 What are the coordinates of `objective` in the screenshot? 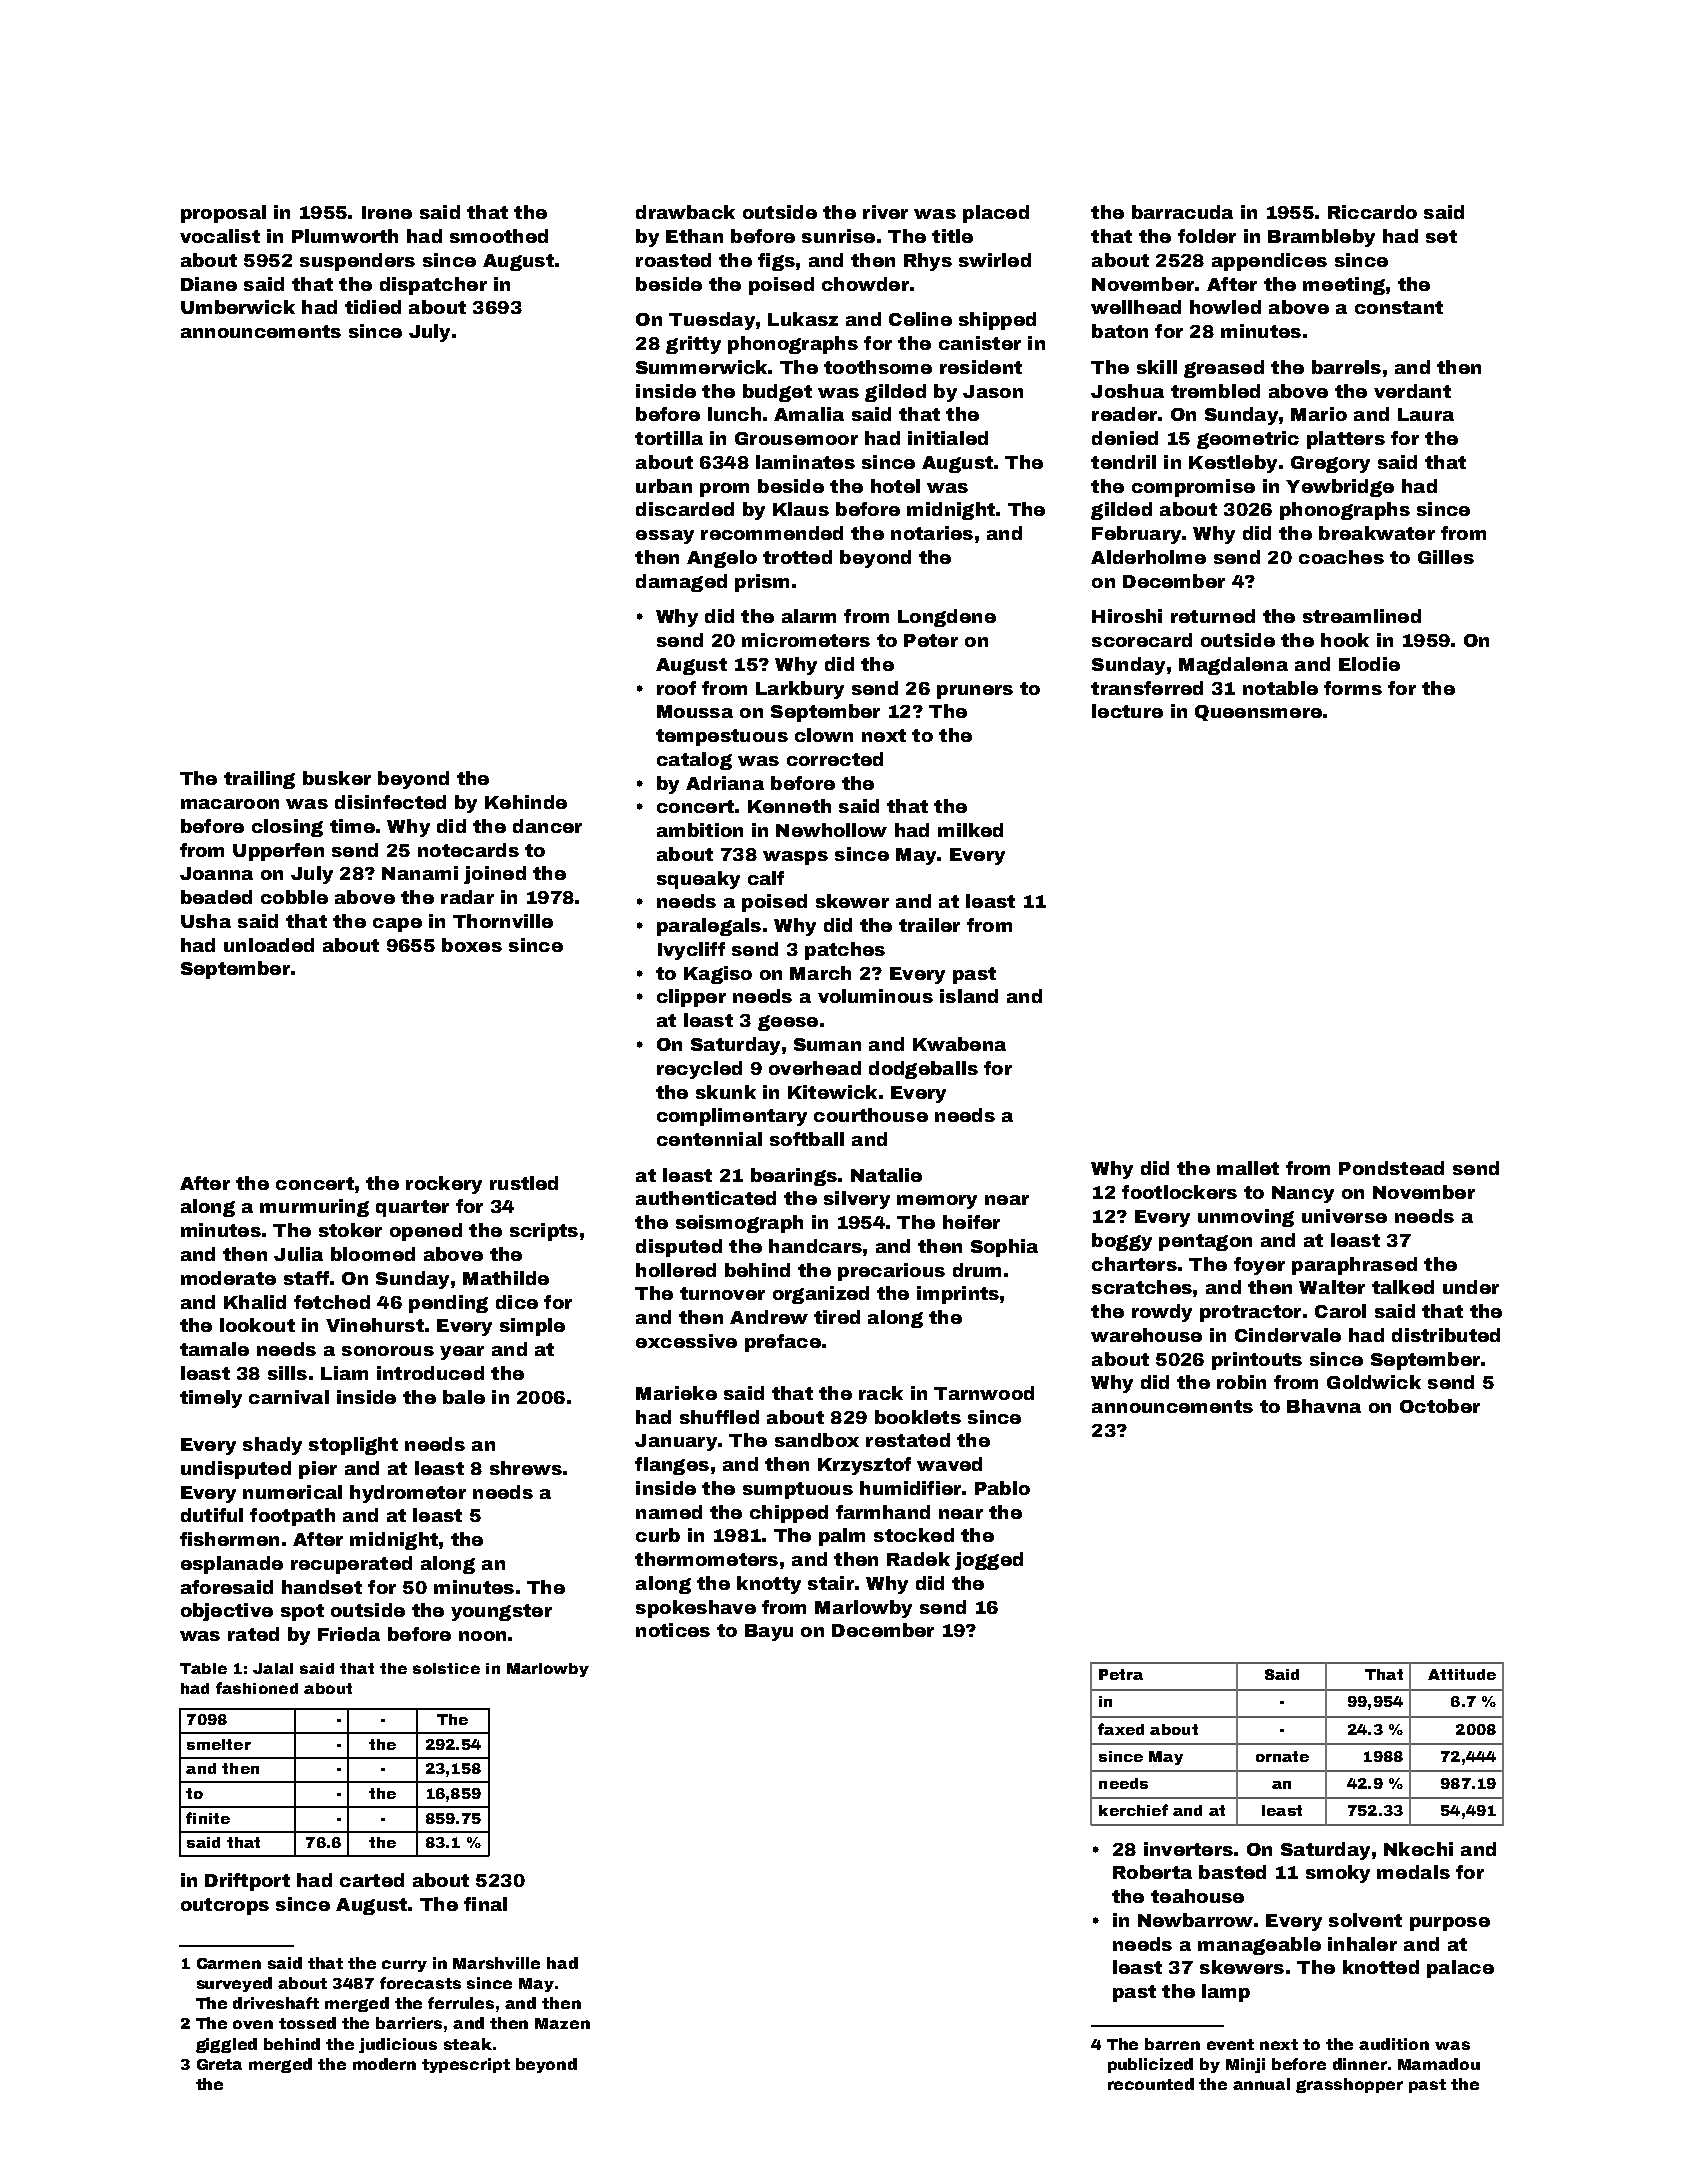 It's located at (227, 1612).
